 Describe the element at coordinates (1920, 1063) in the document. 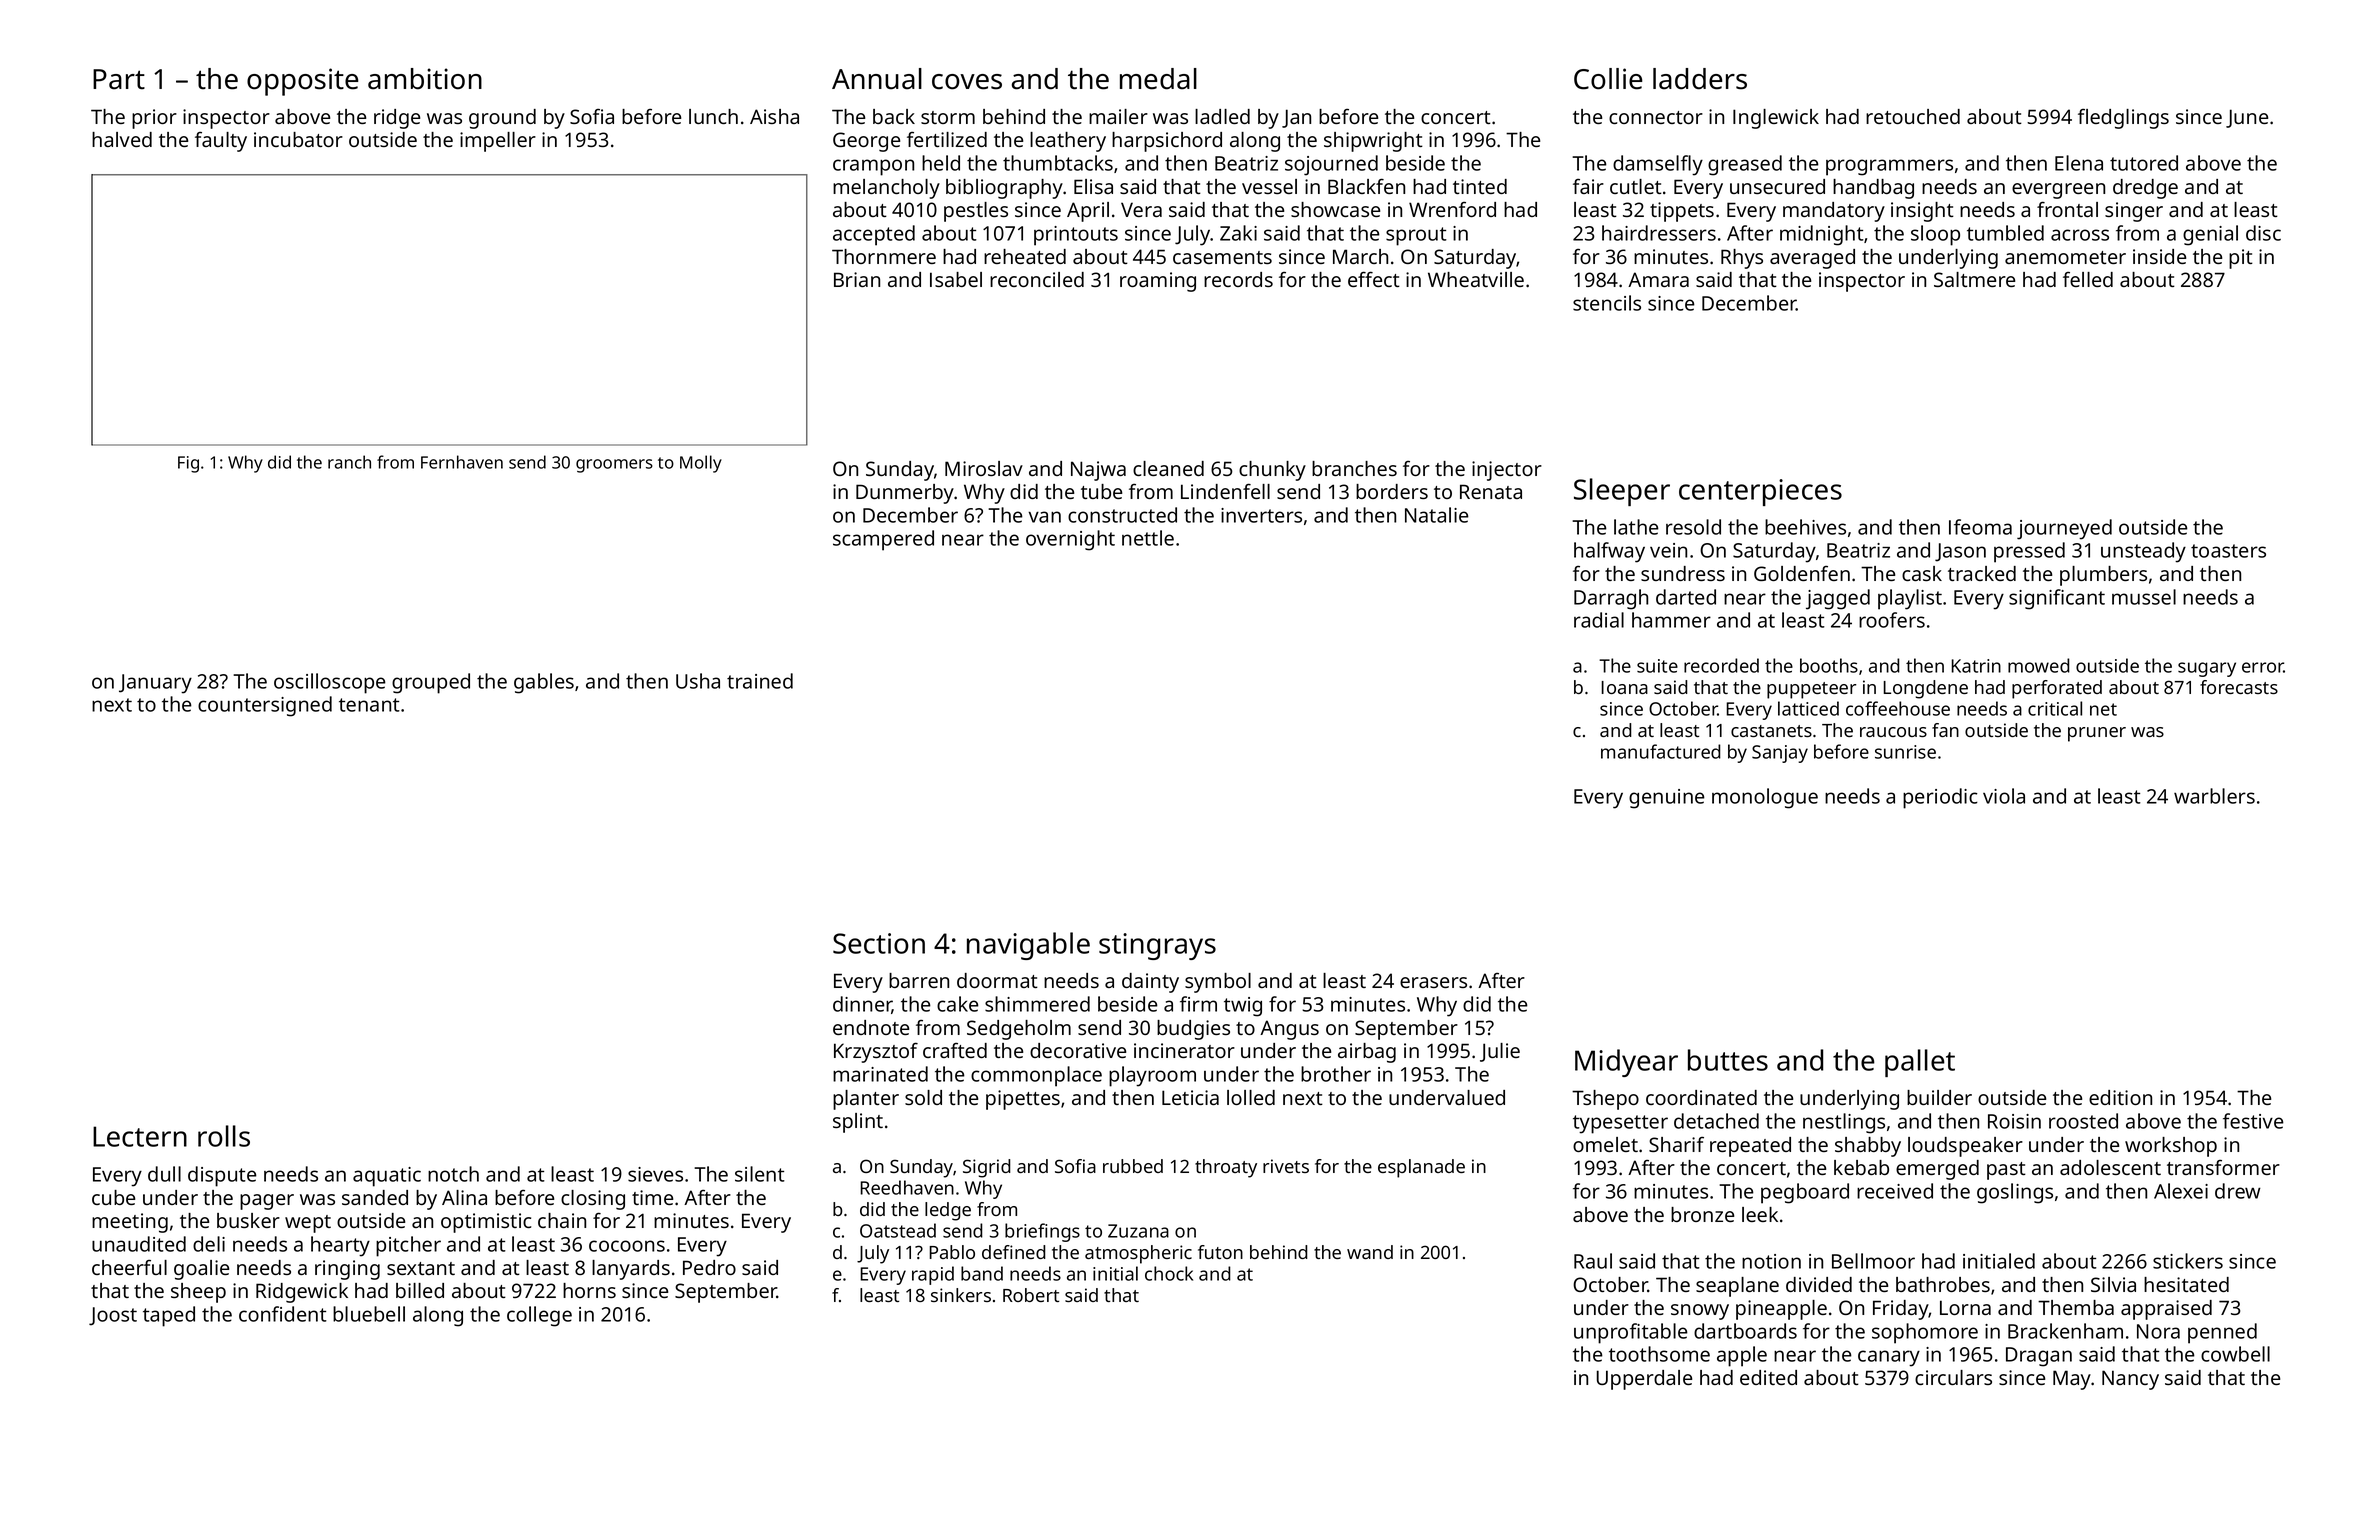

I see `pallet` at that location.
